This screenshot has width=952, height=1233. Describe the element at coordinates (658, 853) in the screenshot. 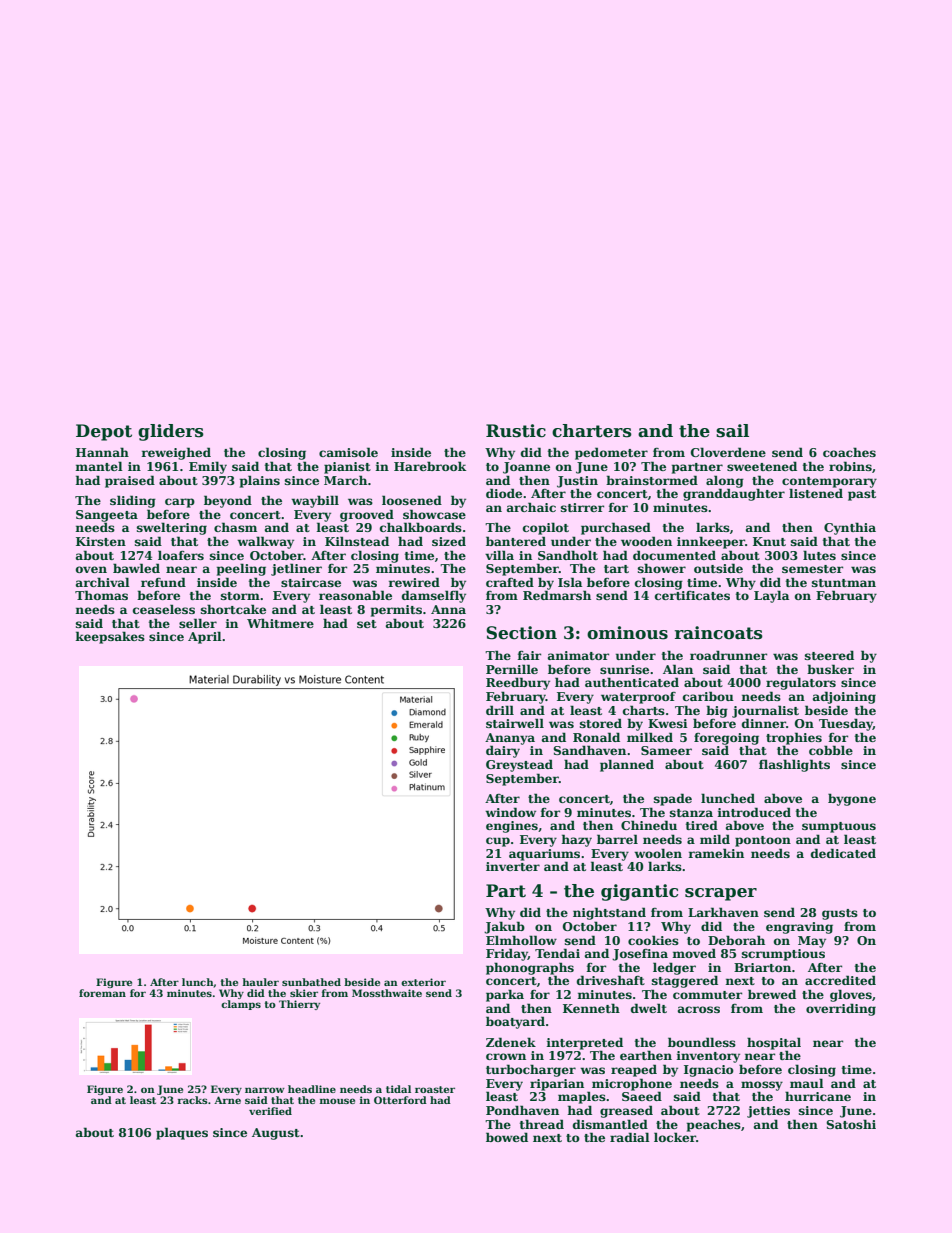

I see `woolen` at that location.
